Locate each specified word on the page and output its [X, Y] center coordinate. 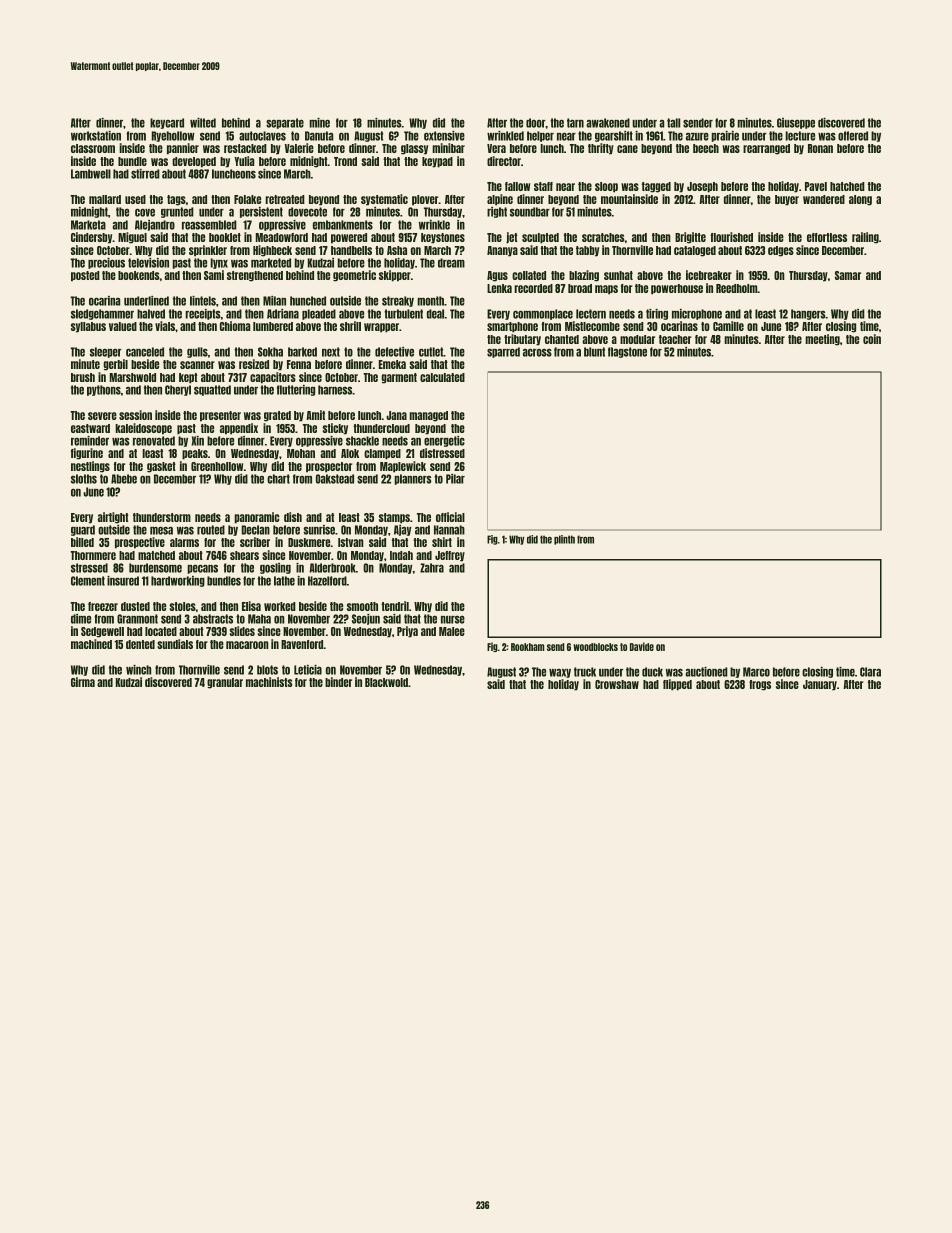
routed [211, 530]
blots [267, 670]
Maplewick [403, 467]
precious [106, 263]
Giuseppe [796, 123]
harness [335, 390]
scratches [603, 237]
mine [319, 123]
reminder [90, 441]
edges [781, 251]
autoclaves [262, 136]
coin [872, 339]
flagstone [627, 352]
